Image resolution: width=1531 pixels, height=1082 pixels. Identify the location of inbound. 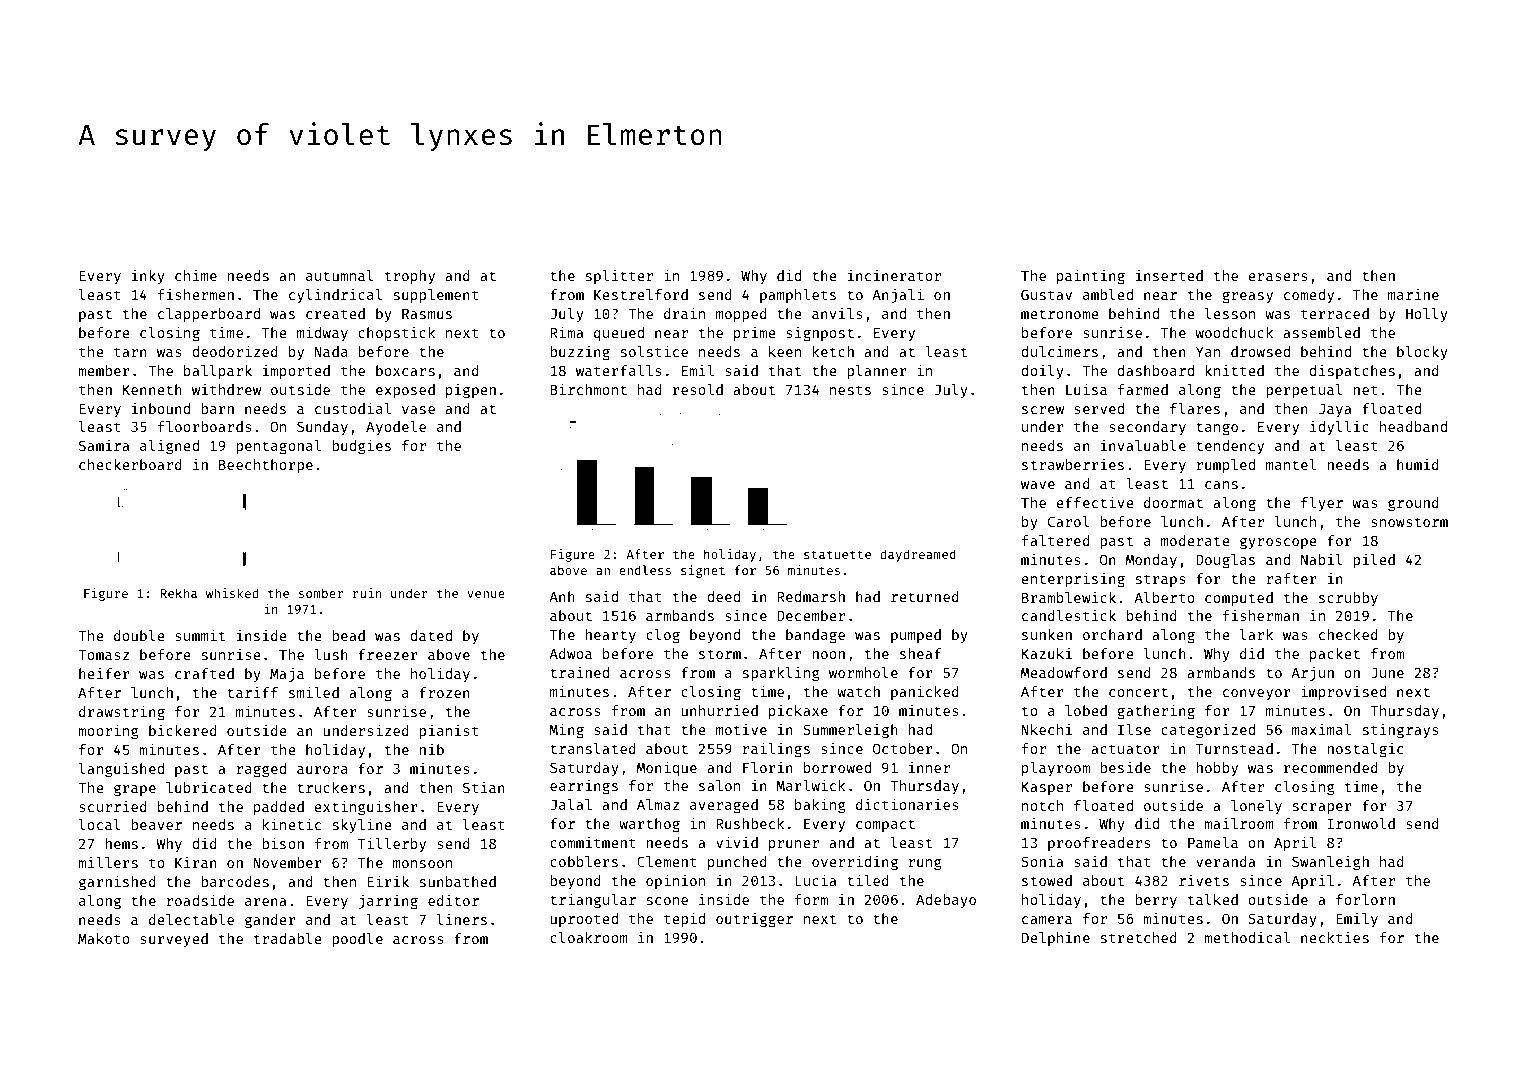
(161, 408).
